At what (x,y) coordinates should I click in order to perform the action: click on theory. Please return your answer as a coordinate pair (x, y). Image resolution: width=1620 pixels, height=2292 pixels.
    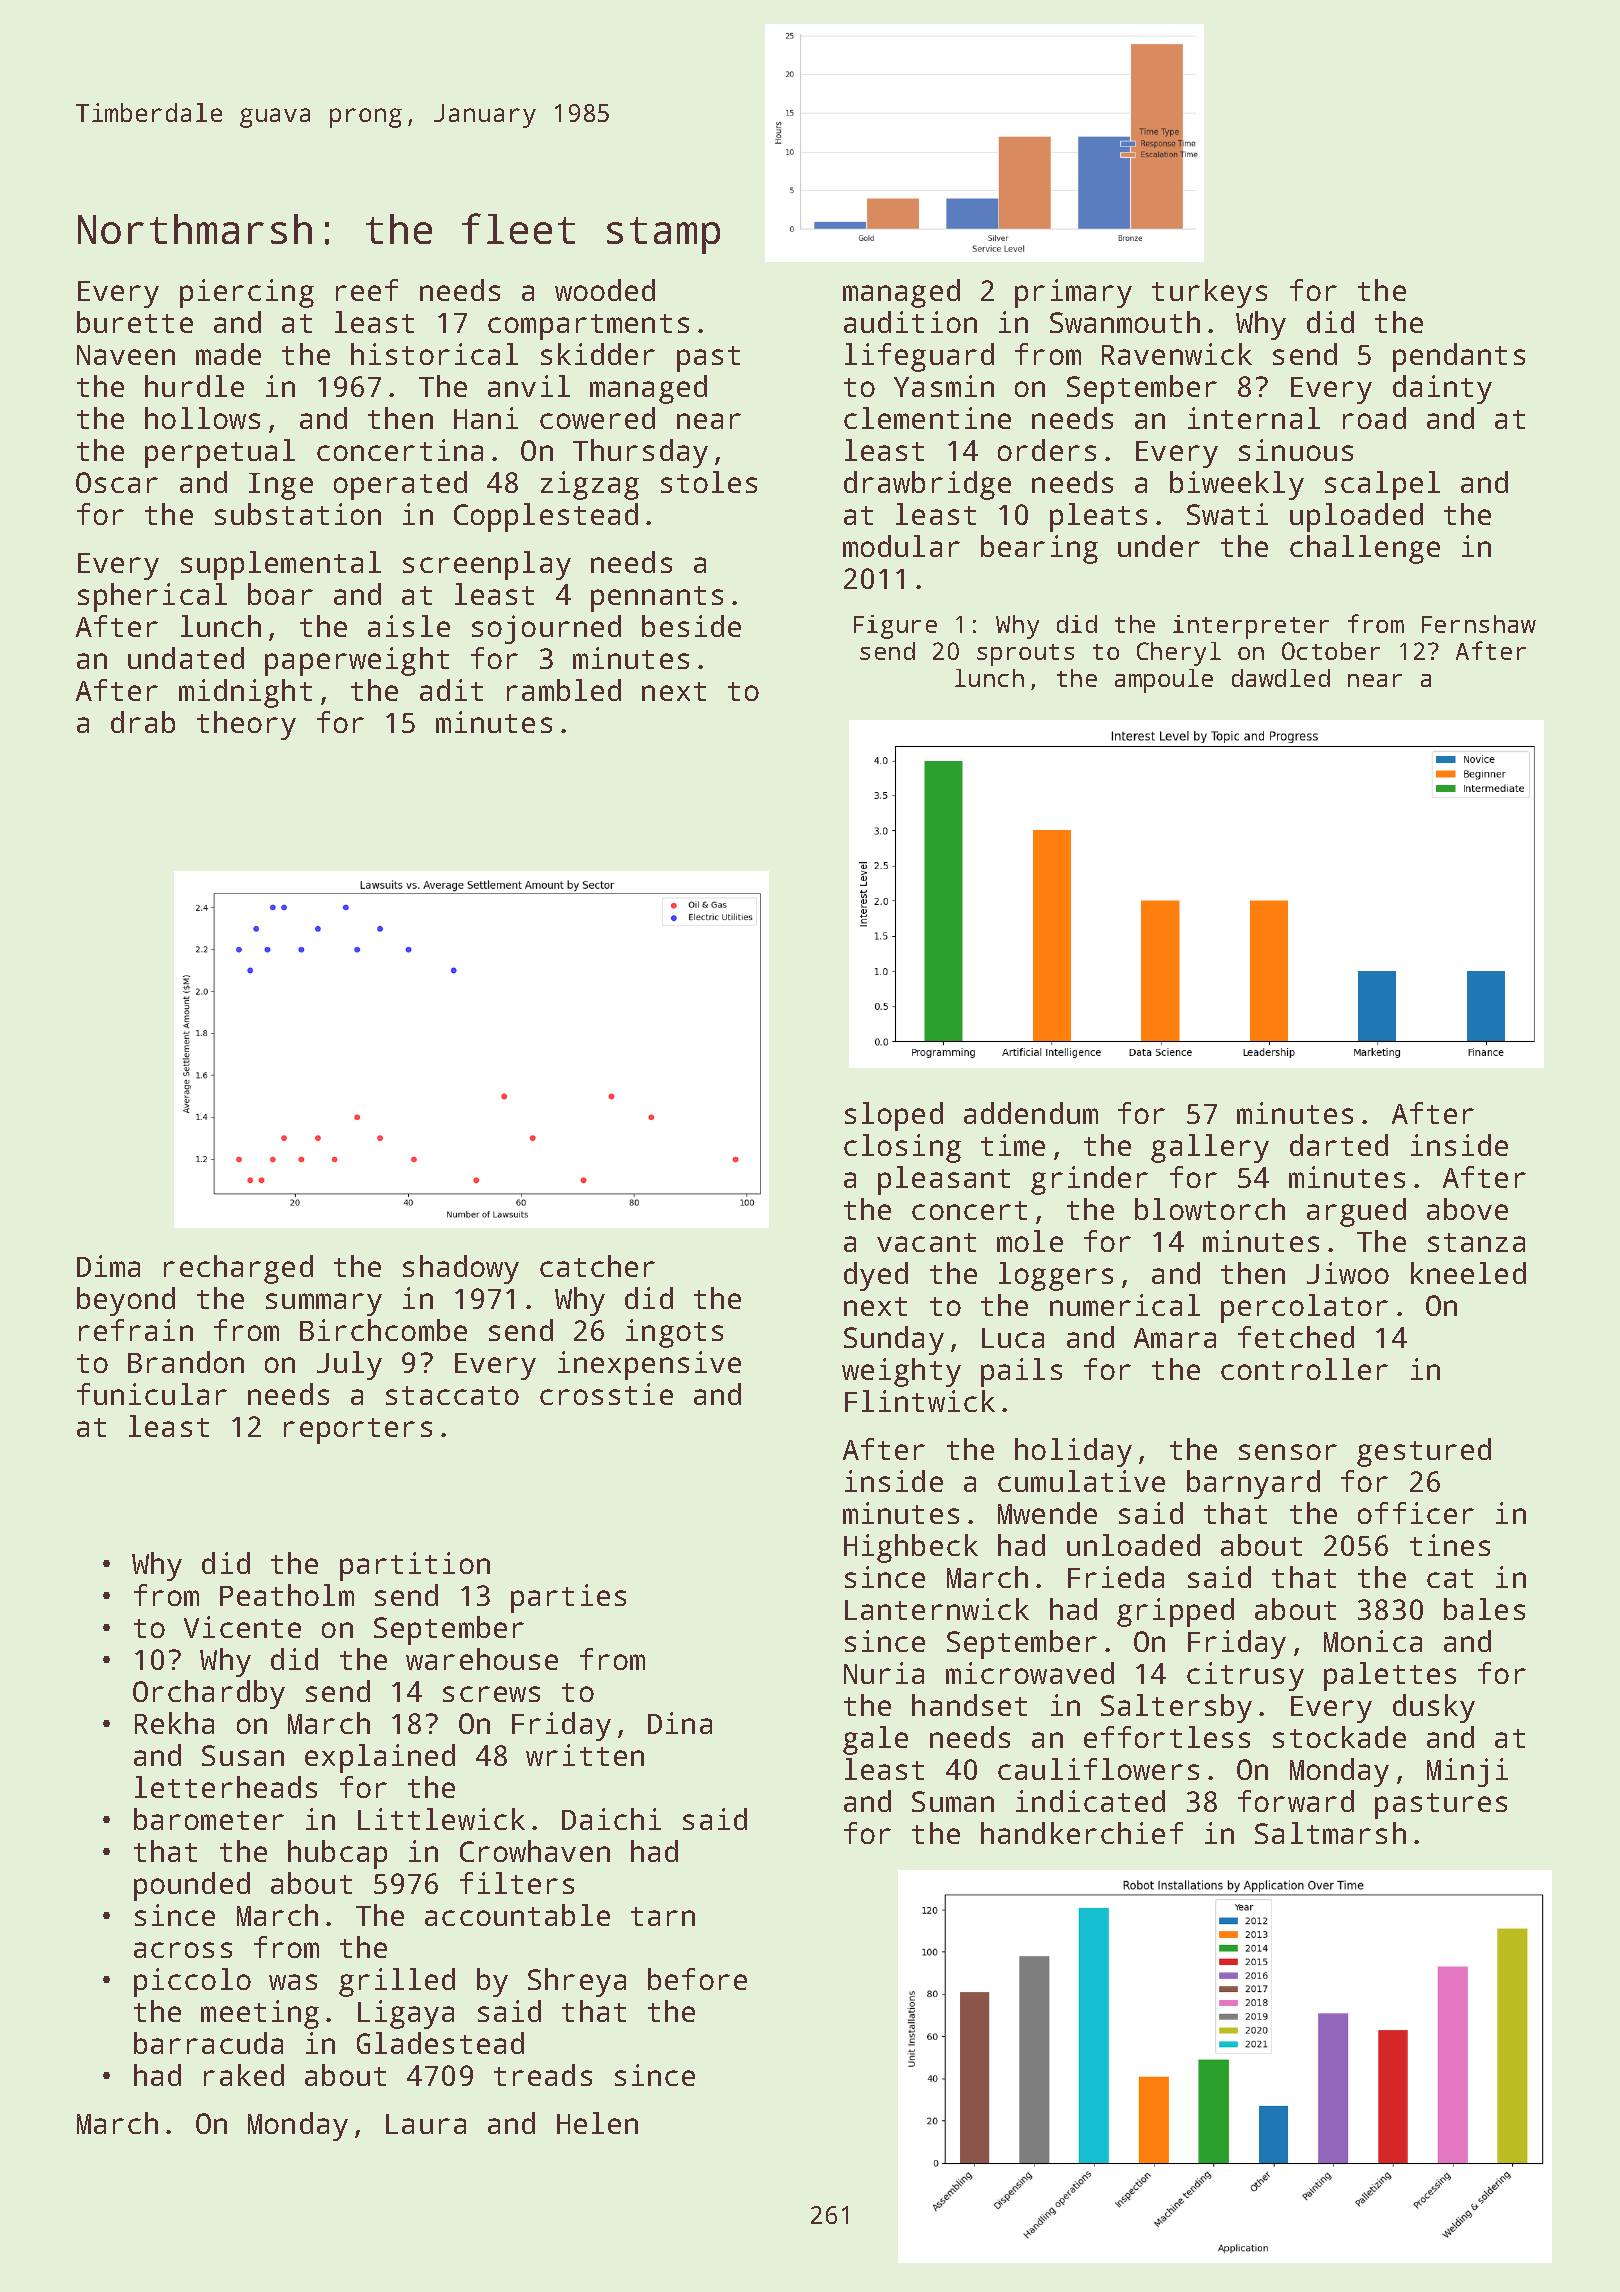
    Looking at the image, I should click on (246, 725).
